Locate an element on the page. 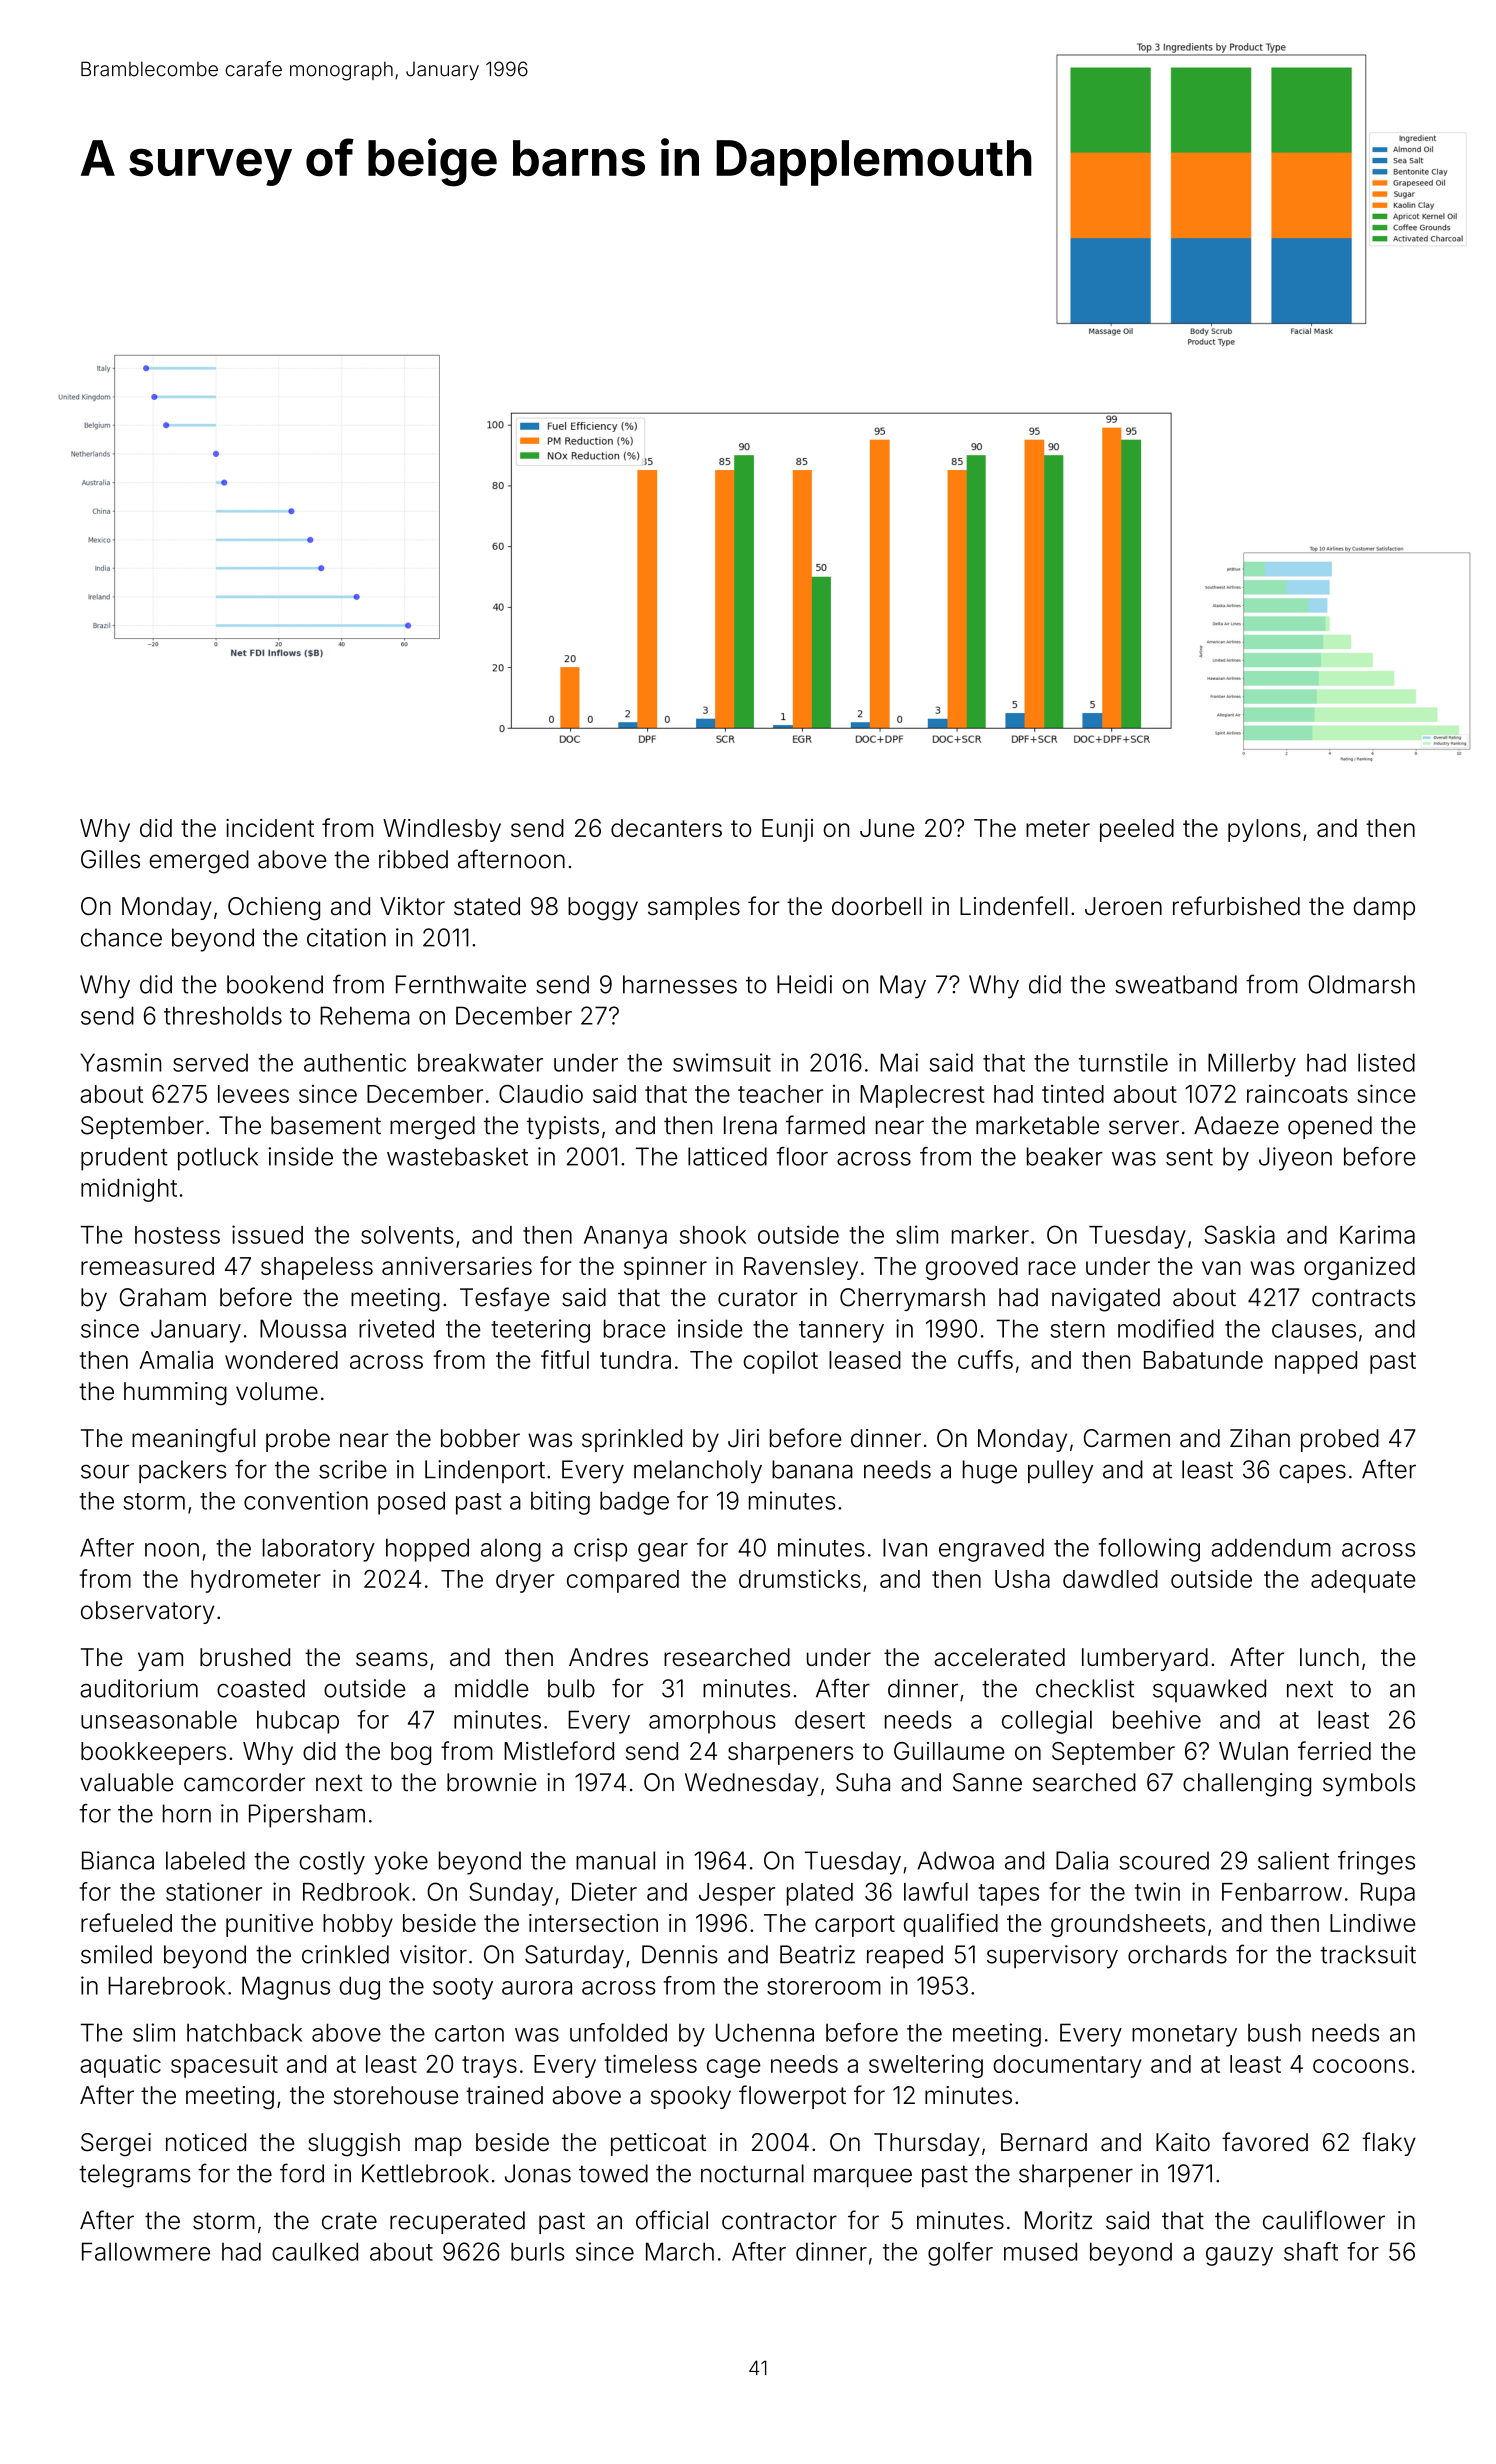 The width and height of the document is (1496, 2464). caulked is located at coordinates (315, 2251).
